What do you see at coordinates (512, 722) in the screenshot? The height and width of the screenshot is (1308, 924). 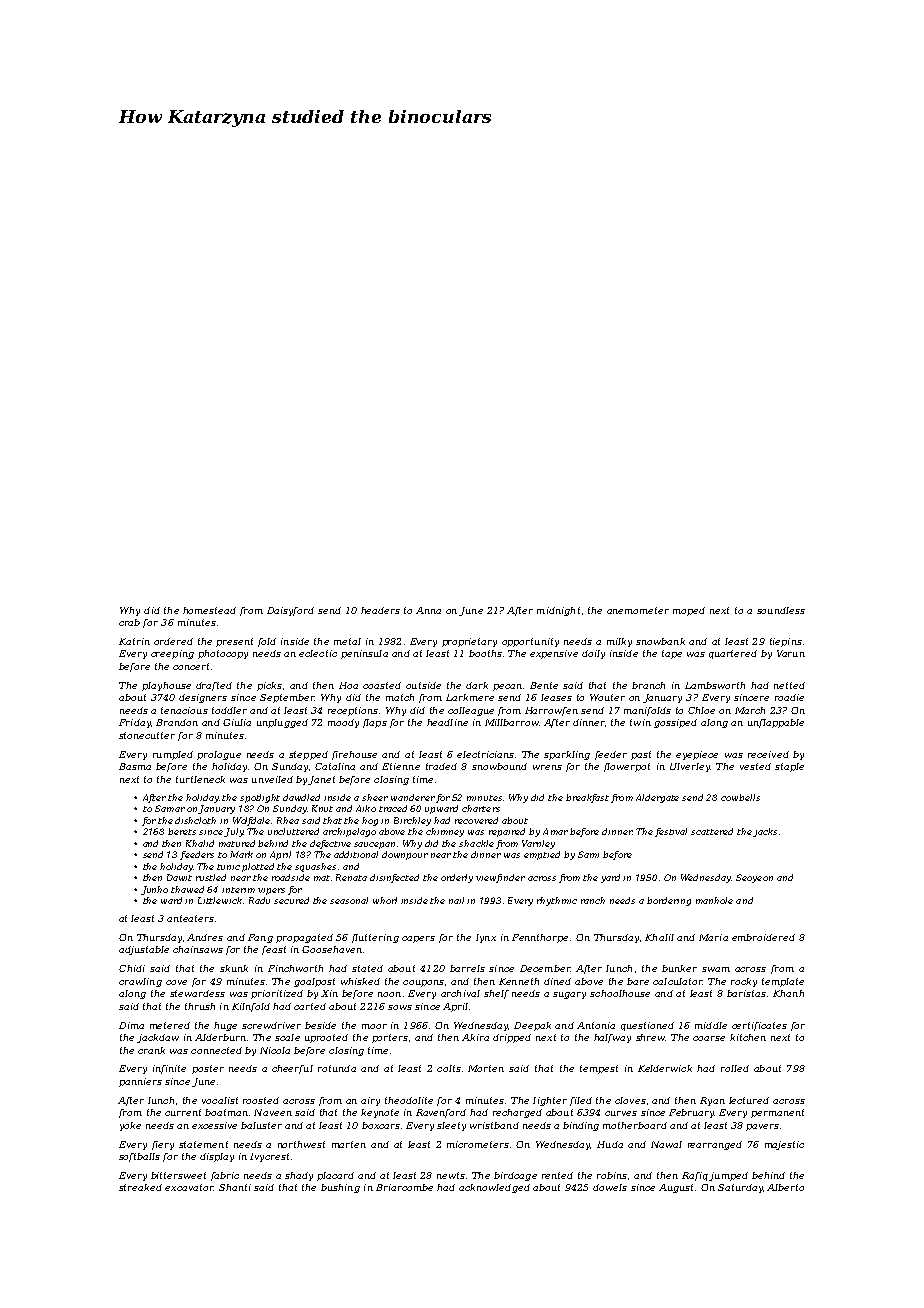 I see `Millbarrow` at bounding box center [512, 722].
